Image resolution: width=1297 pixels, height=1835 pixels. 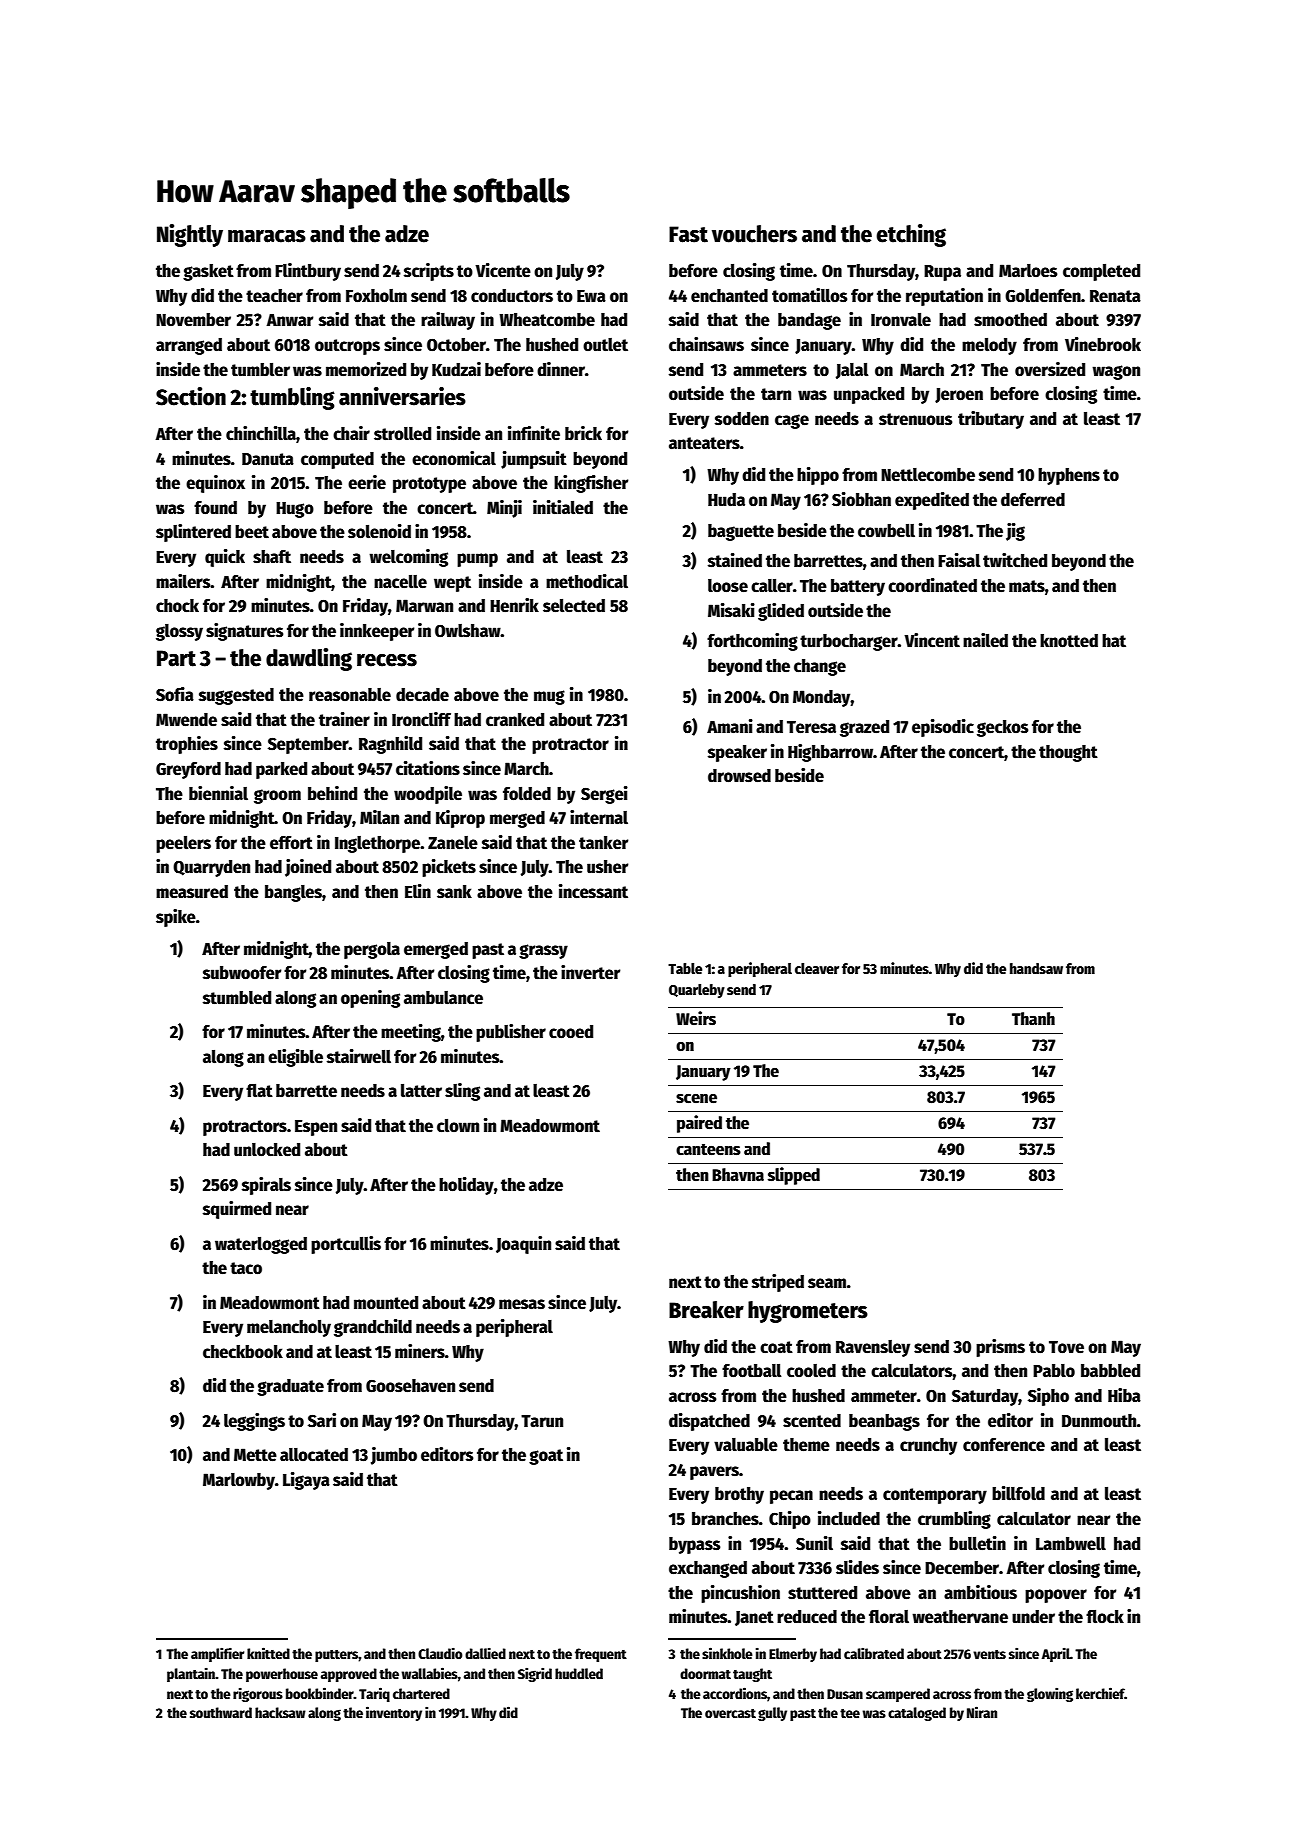 I want to click on pincushion, so click(x=740, y=1594).
